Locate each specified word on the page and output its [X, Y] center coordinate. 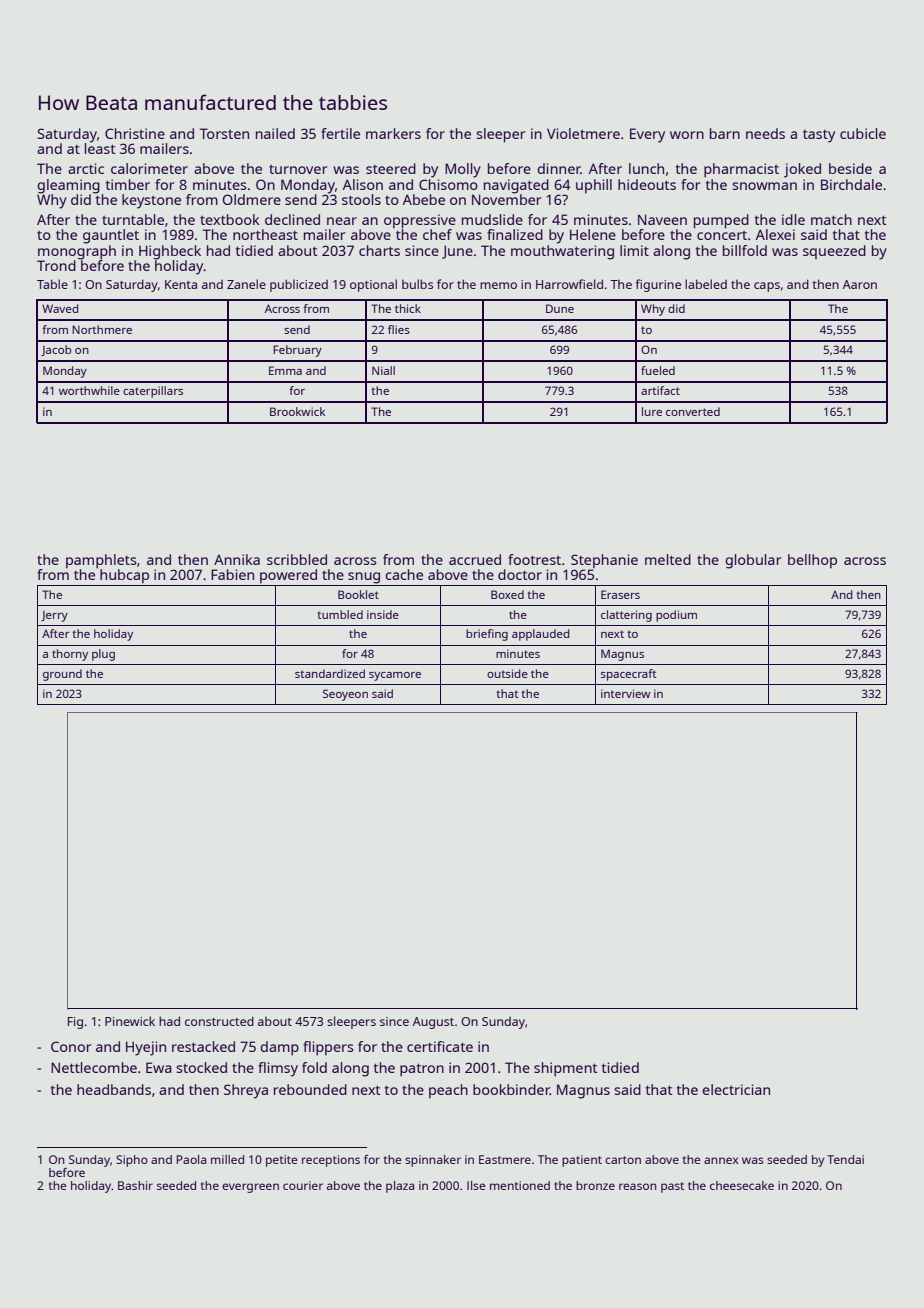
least [100, 148]
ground [62, 675]
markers [393, 133]
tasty [819, 136]
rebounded [310, 1089]
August [433, 1023]
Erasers [620, 594]
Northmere [102, 329]
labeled [706, 284]
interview [625, 693]
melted [668, 559]
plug [103, 655]
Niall [383, 370]
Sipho [132, 1161]
